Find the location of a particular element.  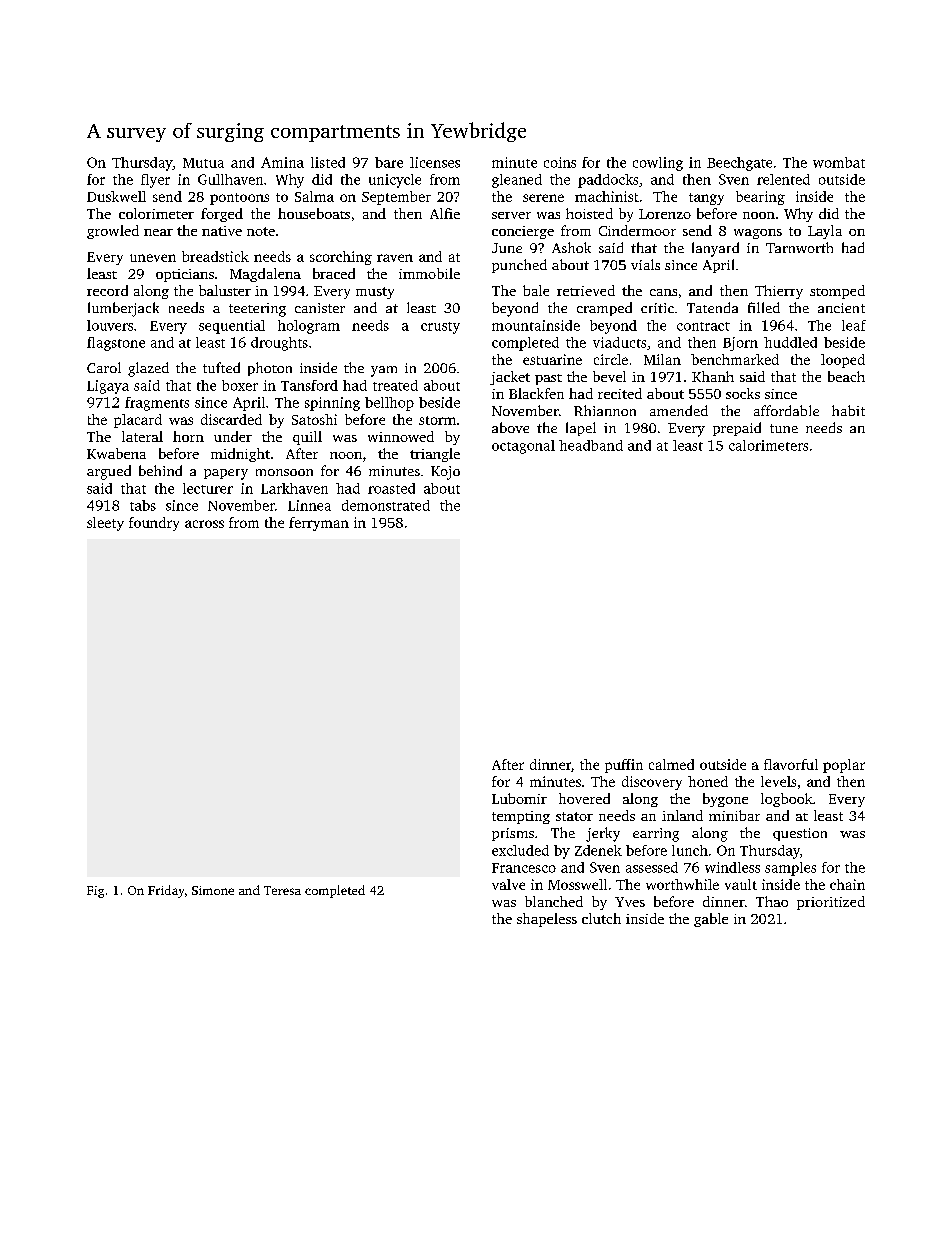

note is located at coordinates (261, 231).
